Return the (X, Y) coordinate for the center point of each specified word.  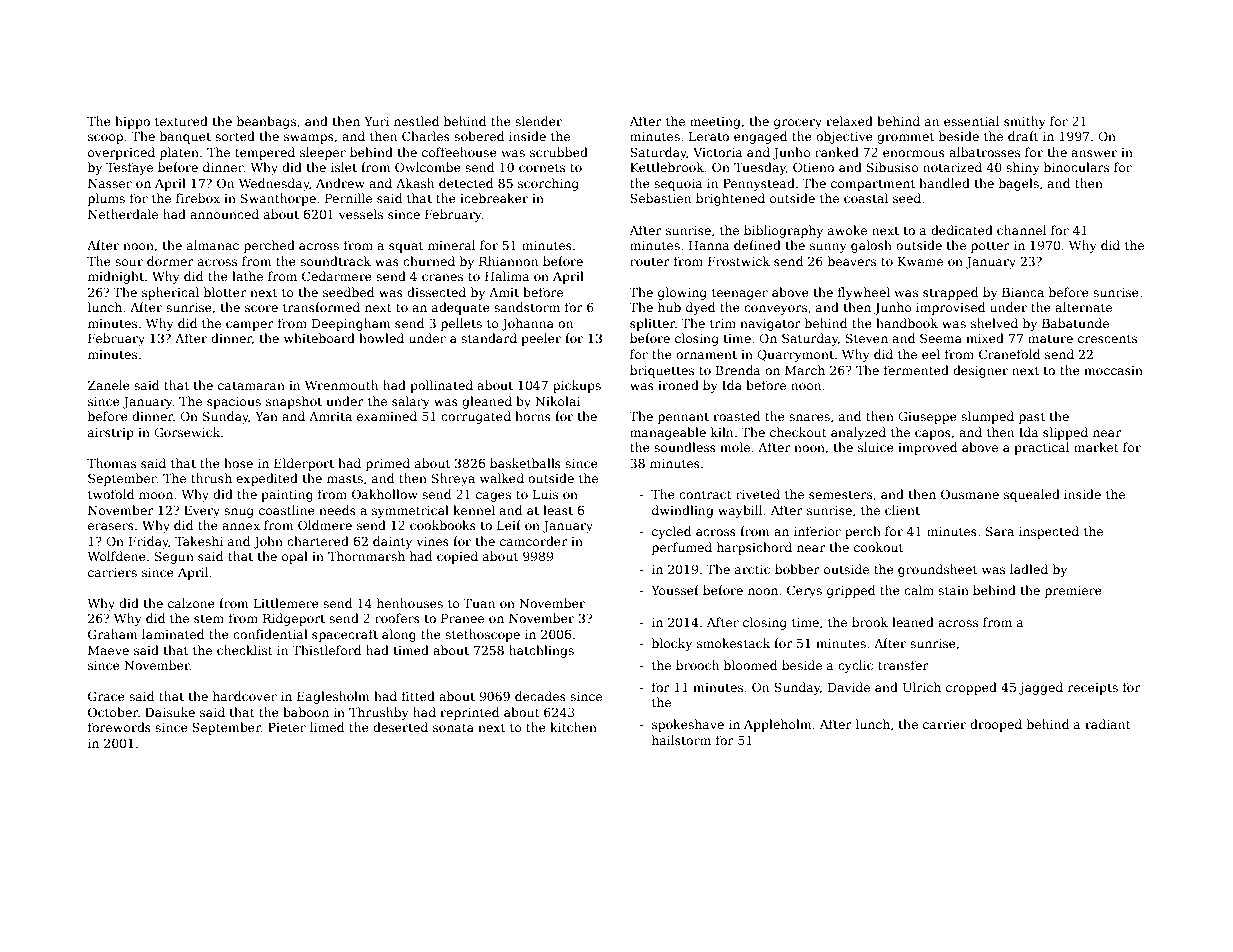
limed (327, 727)
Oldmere (325, 525)
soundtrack (335, 261)
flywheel (864, 293)
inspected (1049, 532)
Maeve (108, 650)
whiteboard (319, 338)
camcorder (534, 541)
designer (980, 371)
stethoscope (482, 635)
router (650, 261)
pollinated (441, 386)
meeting (715, 123)
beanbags (266, 122)
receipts (1093, 689)
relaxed (849, 121)
